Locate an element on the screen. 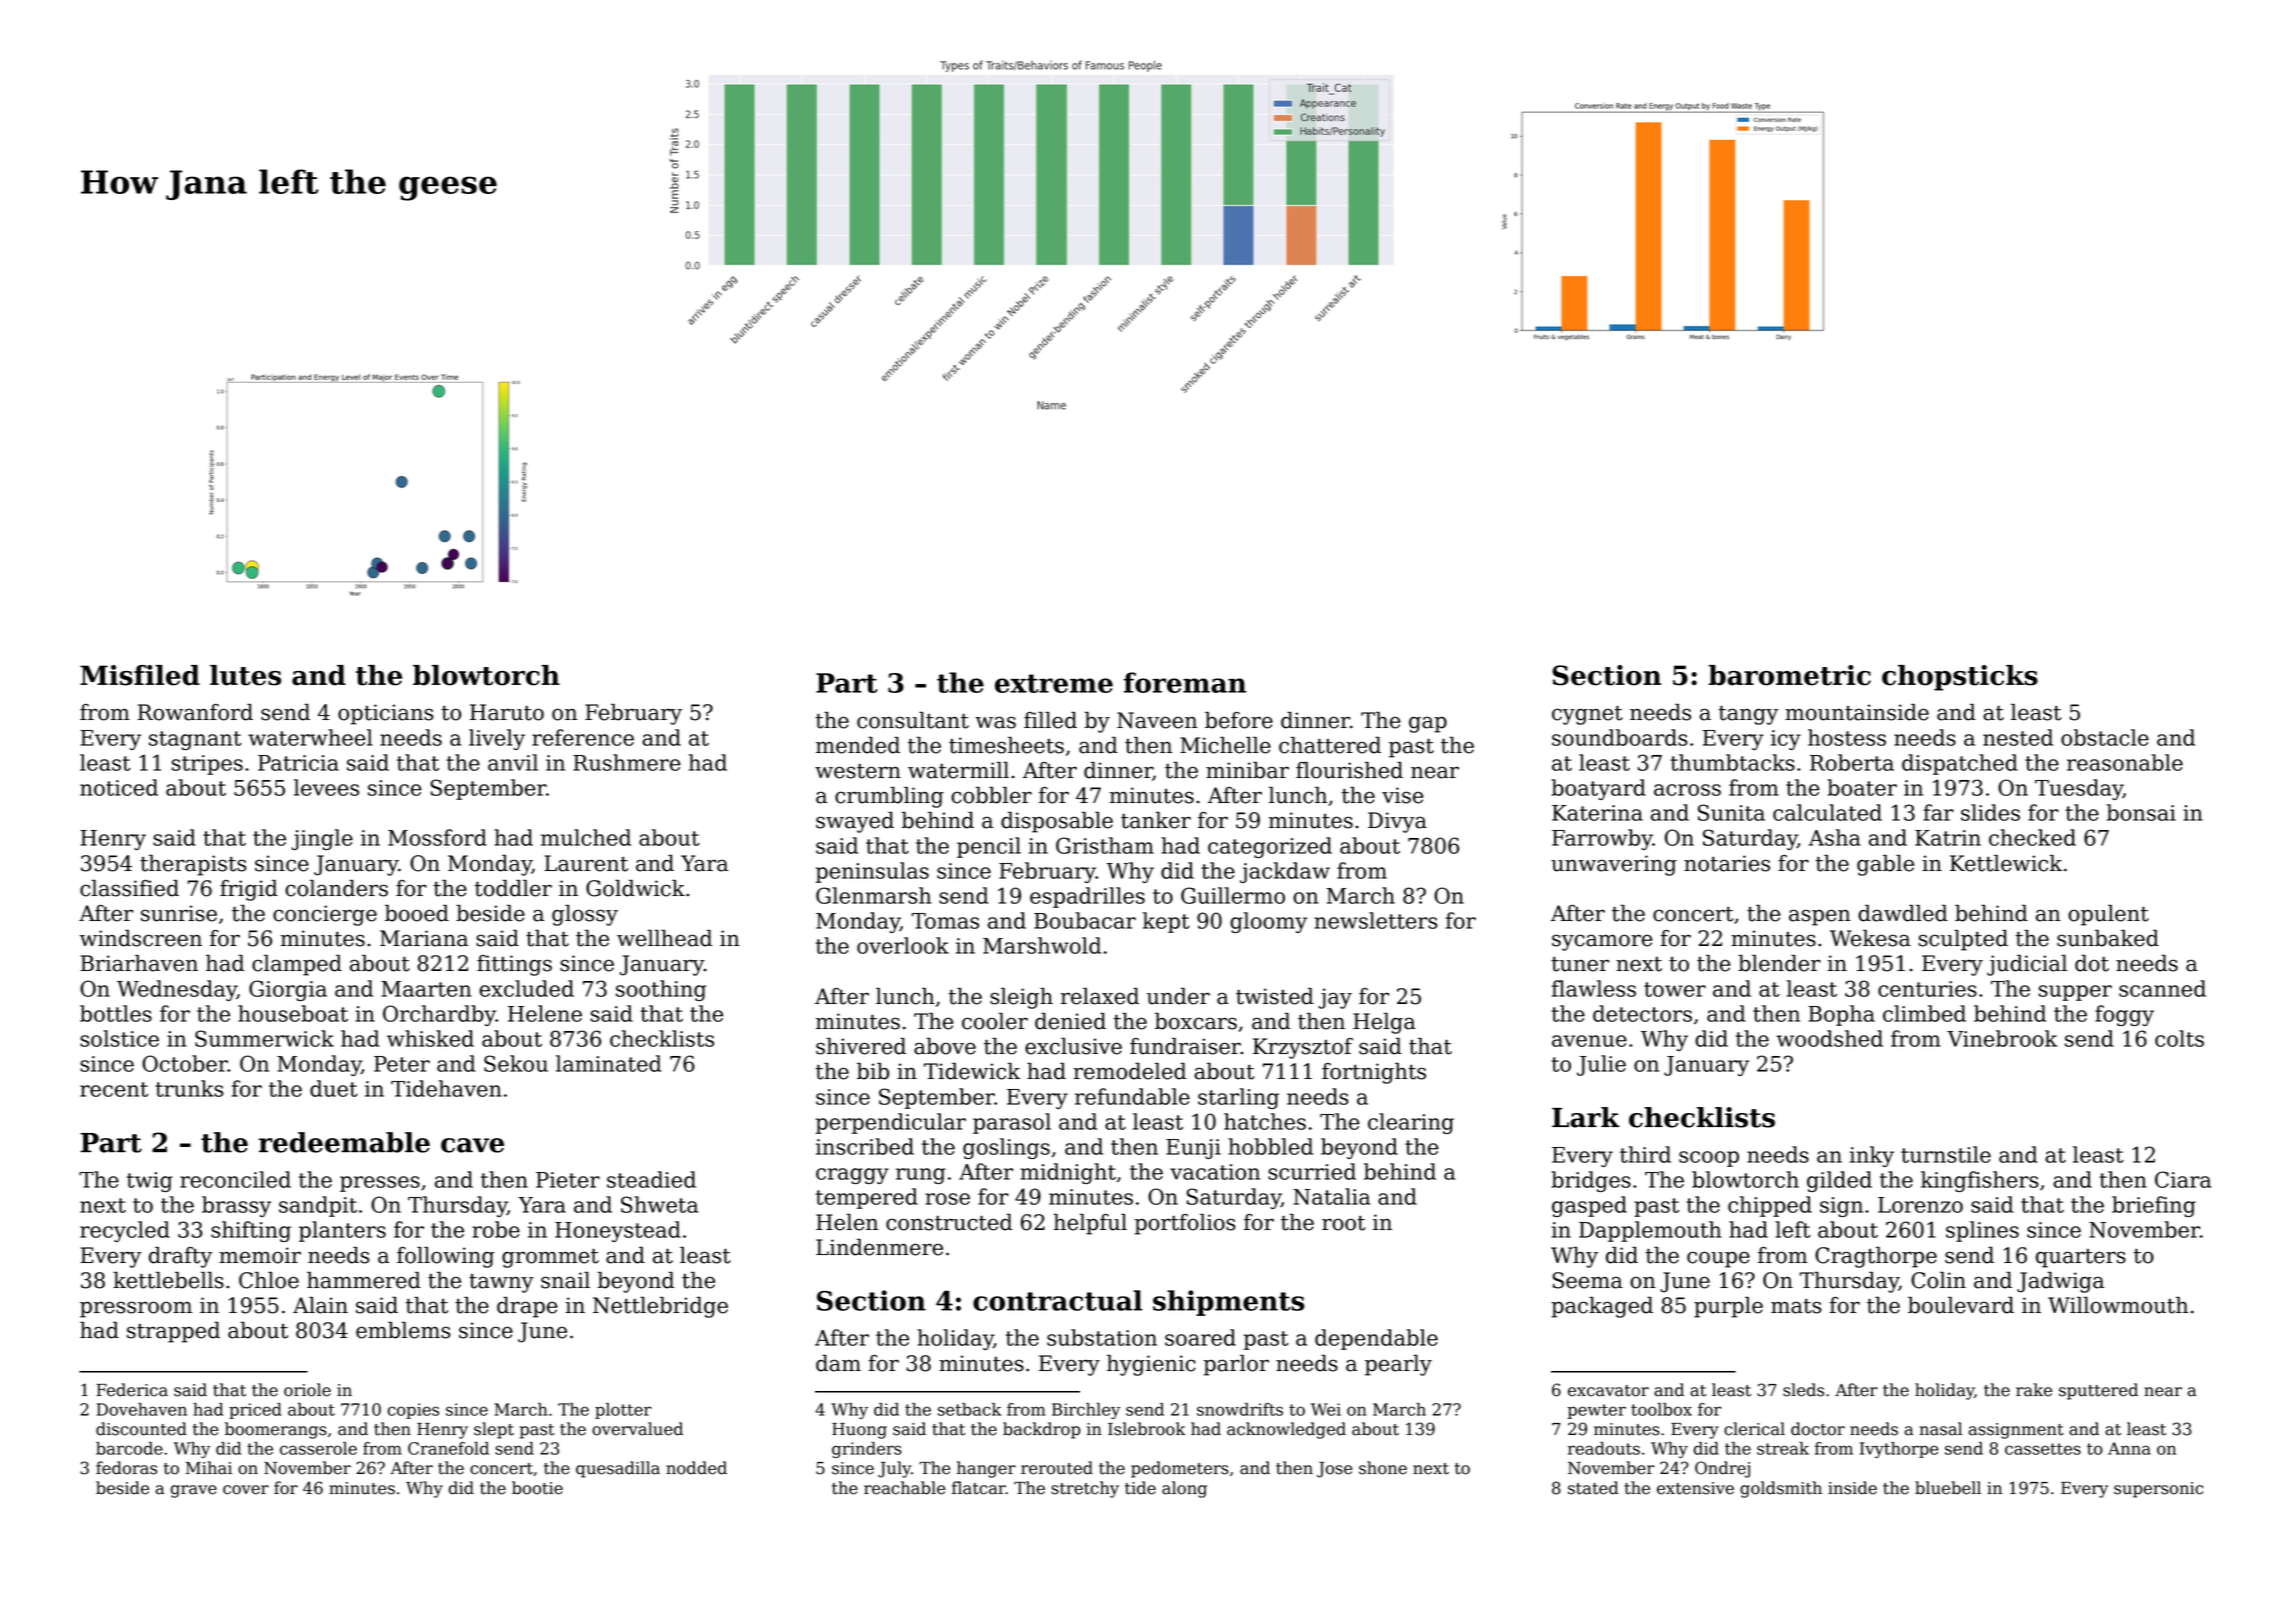 The image size is (2292, 1620). Marshwold is located at coordinates (1042, 945).
